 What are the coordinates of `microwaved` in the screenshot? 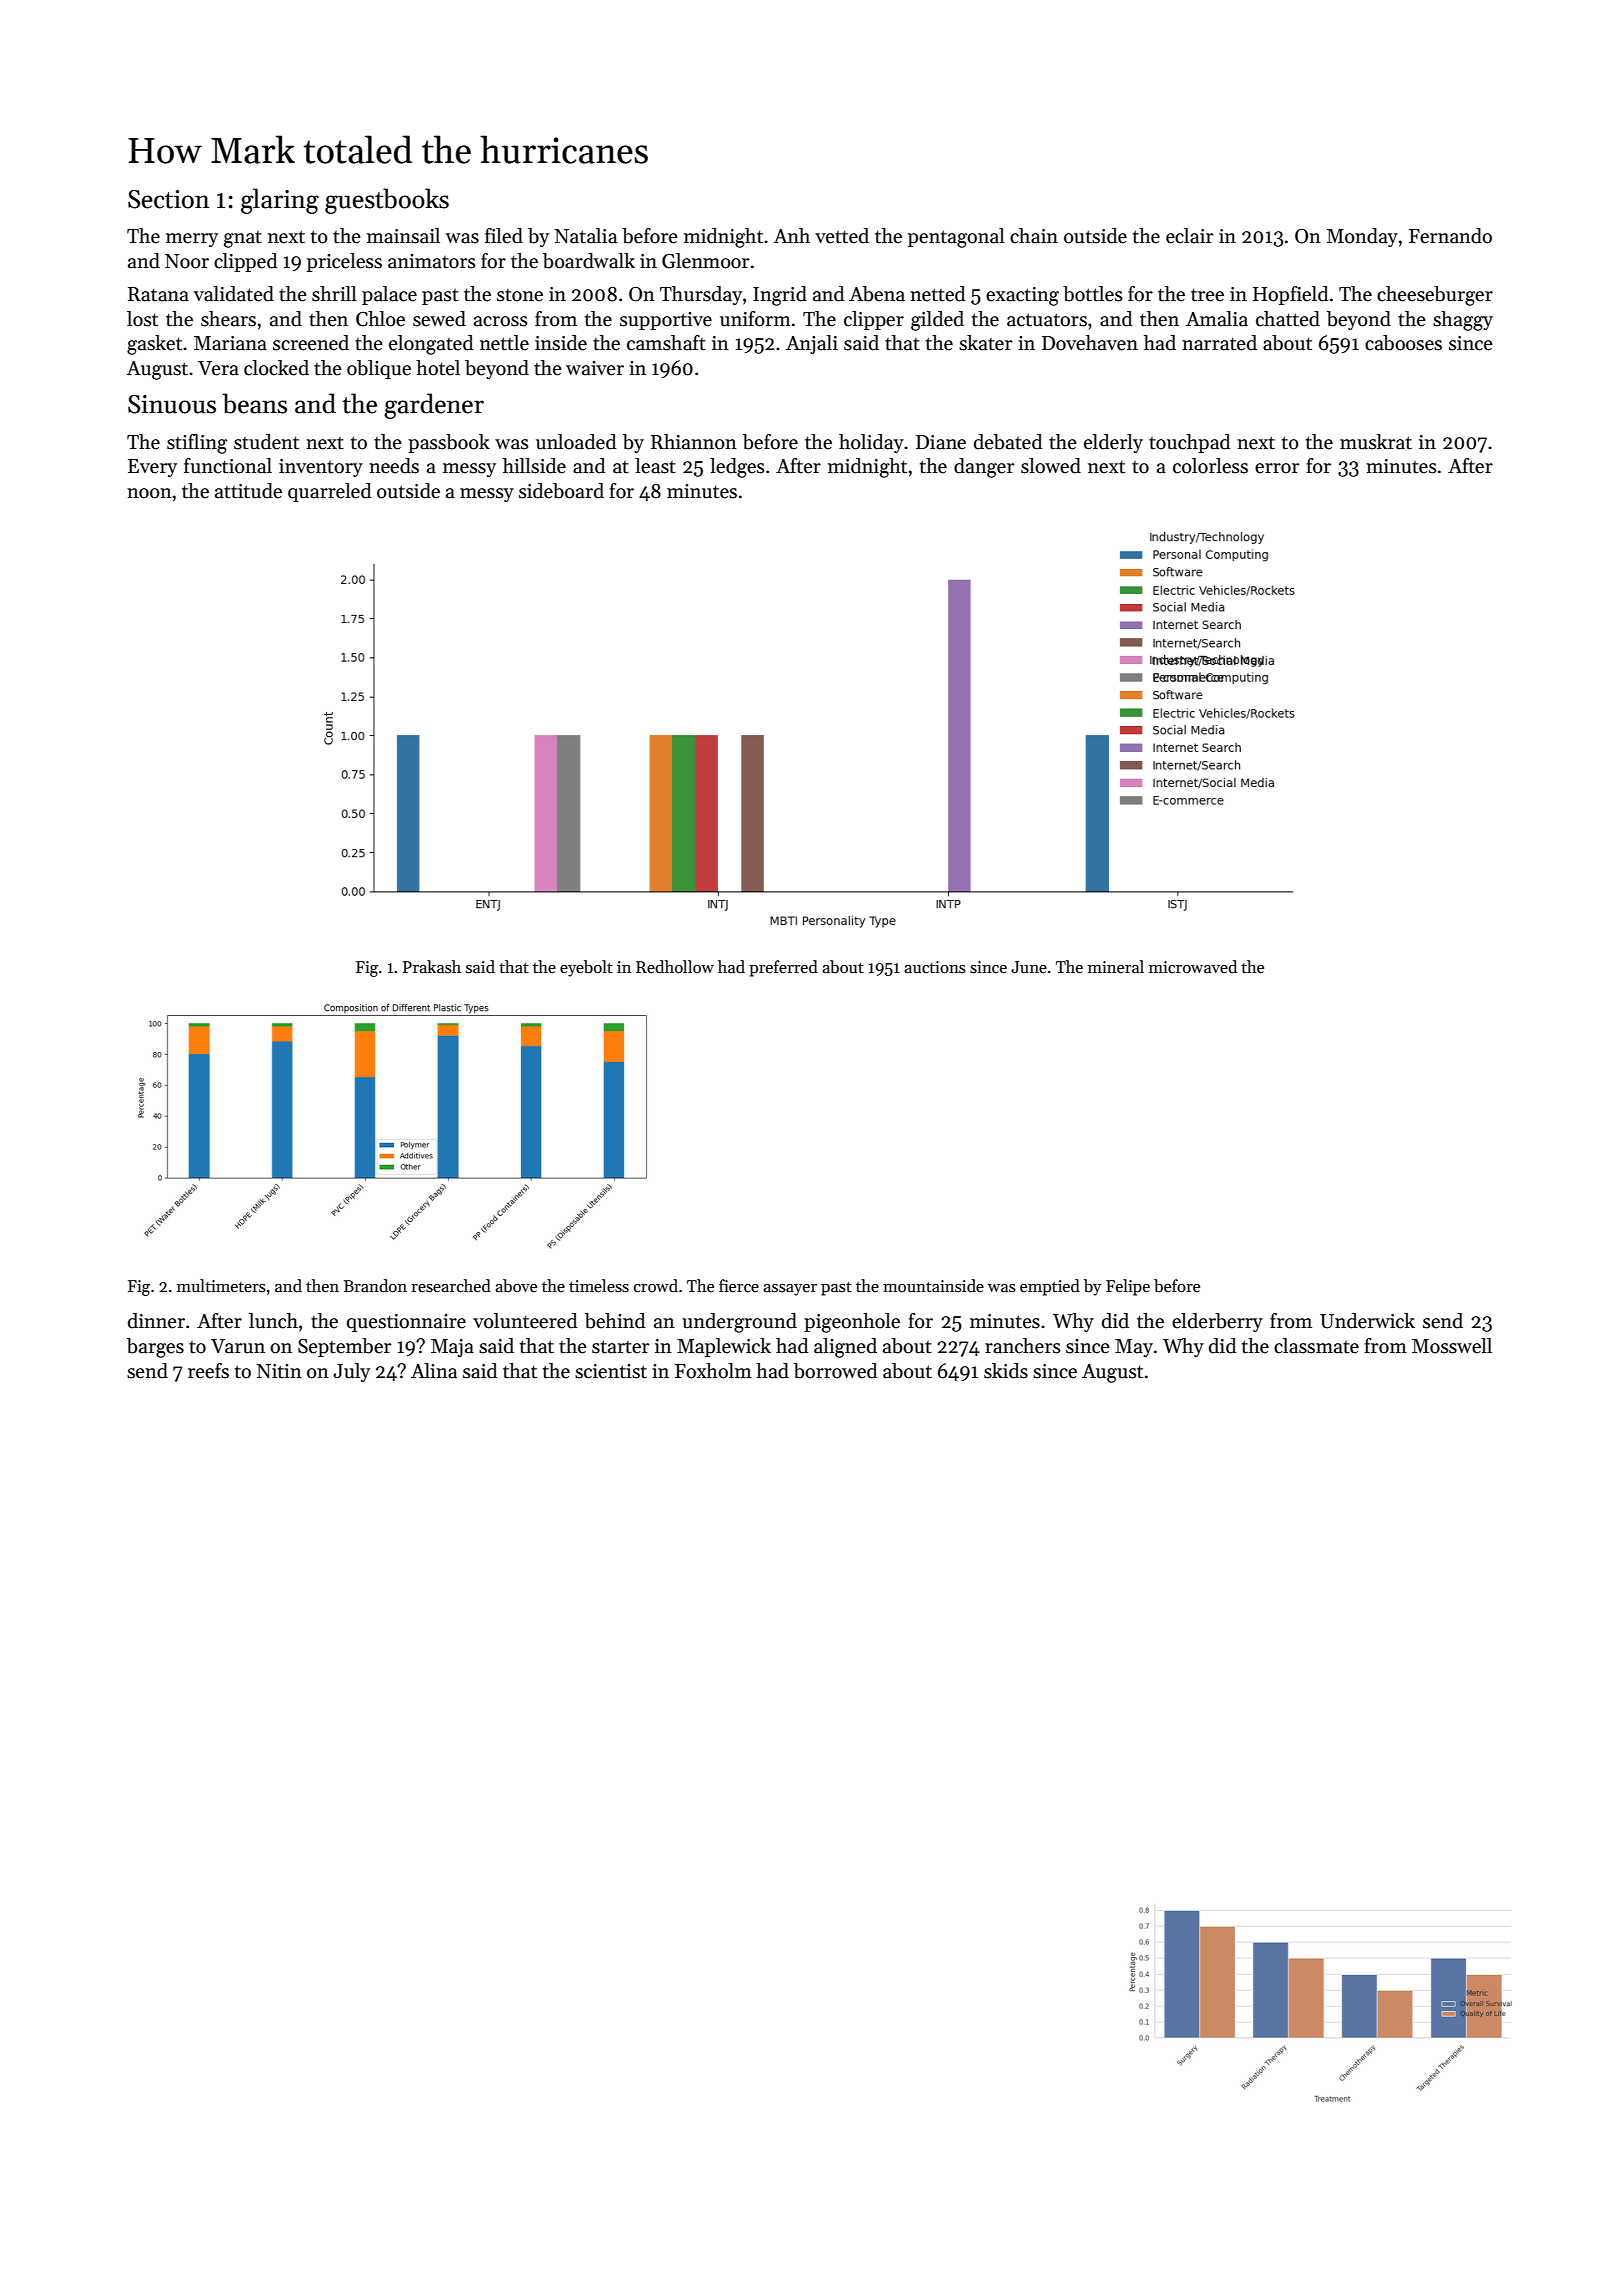 It's located at (1193, 967).
